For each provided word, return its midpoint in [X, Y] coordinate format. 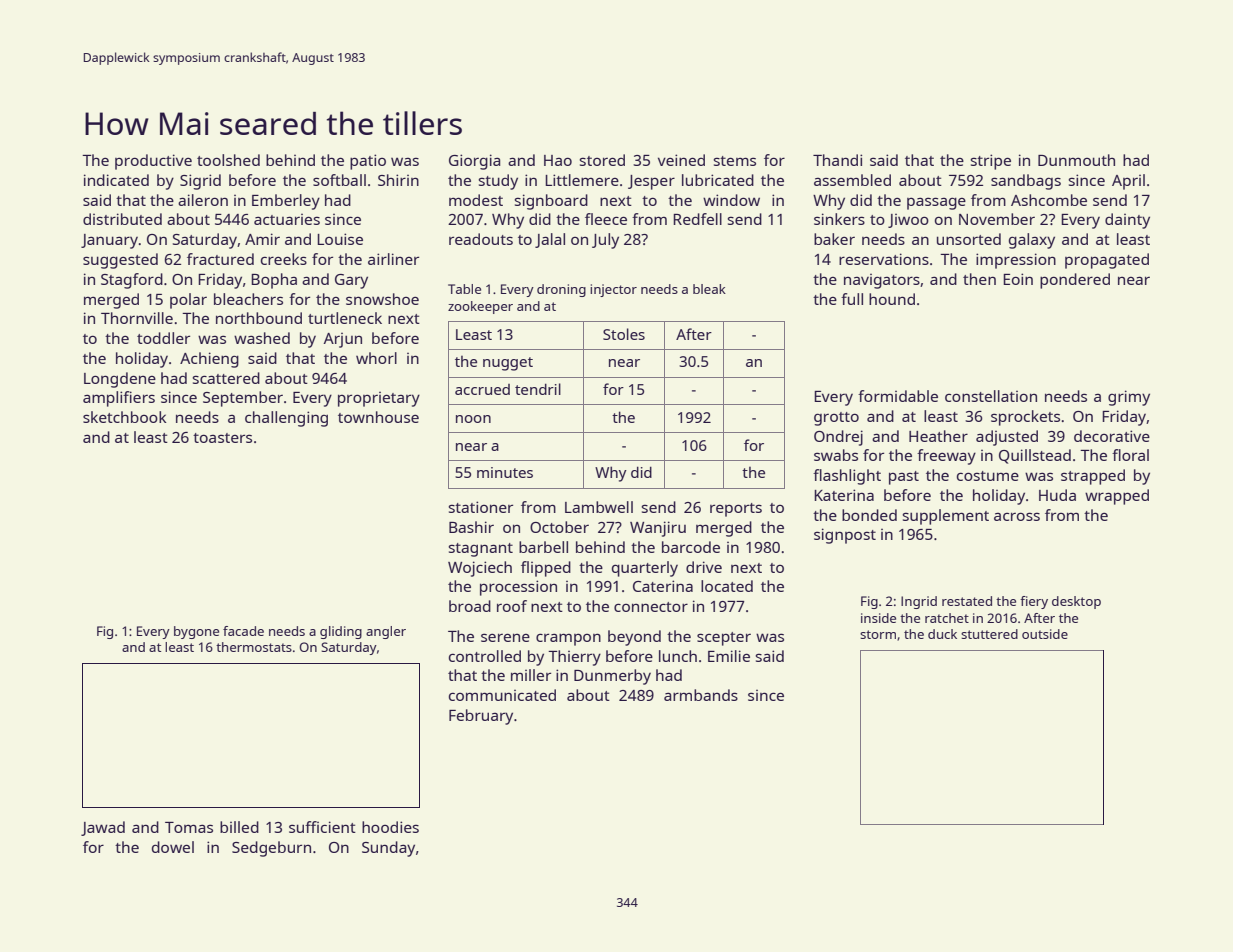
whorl [376, 358]
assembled [852, 180]
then [979, 279]
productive [153, 162]
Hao [558, 160]
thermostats [254, 647]
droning [561, 290]
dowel [173, 847]
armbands [701, 695]
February [481, 717]
